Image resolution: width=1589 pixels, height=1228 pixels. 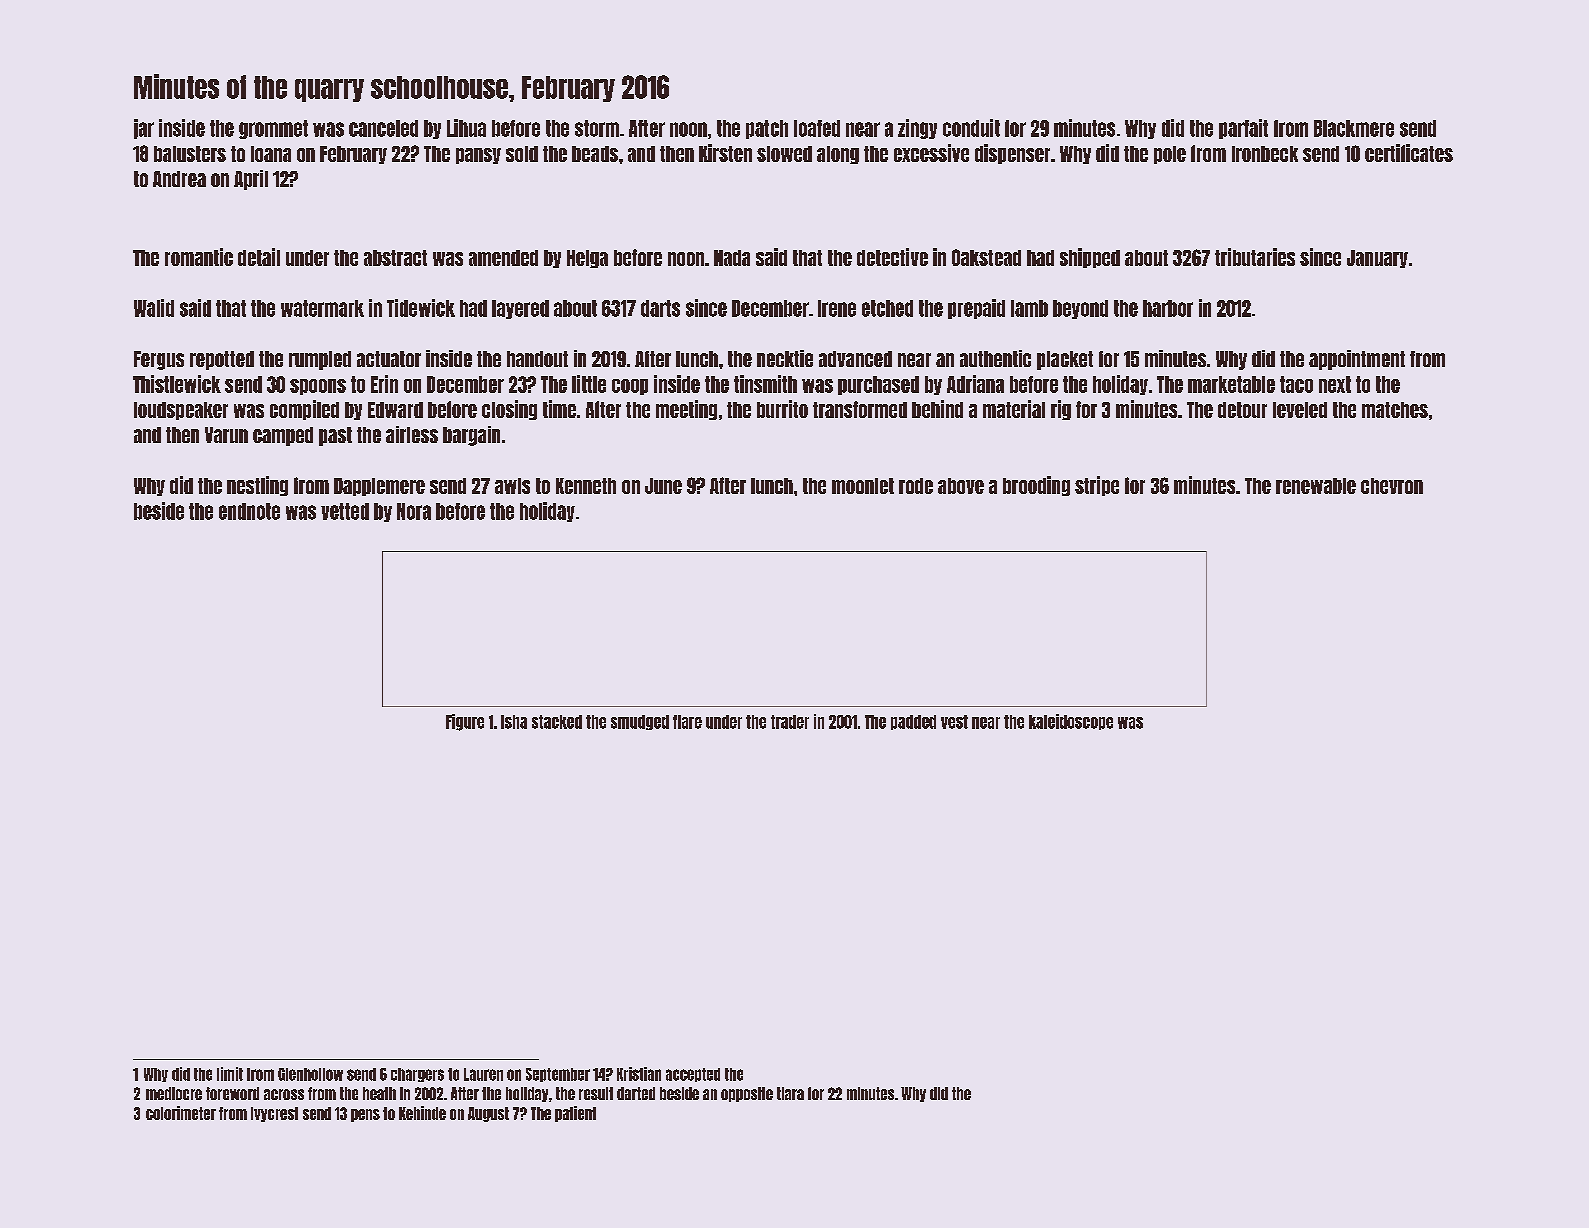 What do you see at coordinates (961, 486) in the image?
I see `above` at bounding box center [961, 486].
